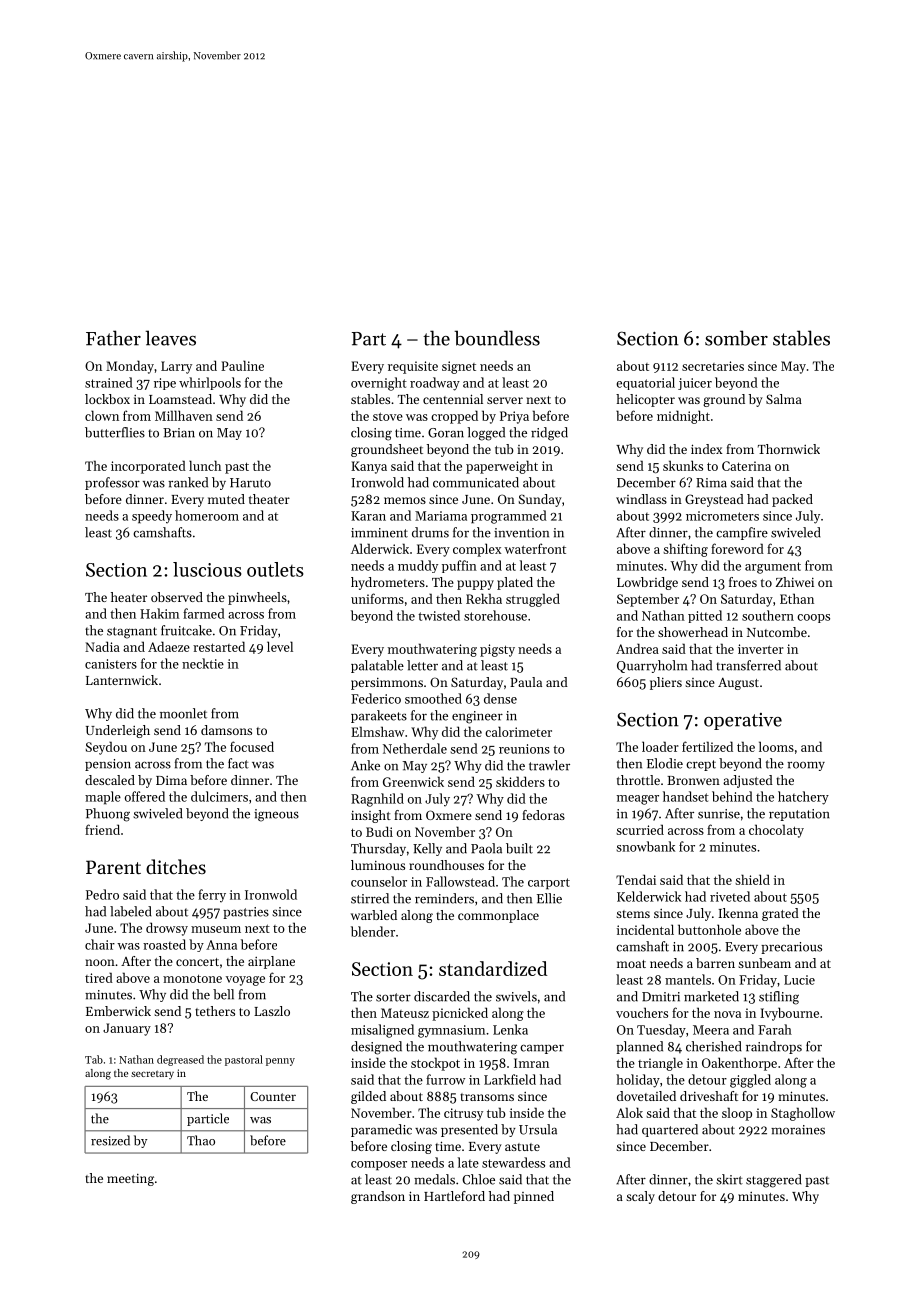  What do you see at coordinates (806, 766) in the page?
I see `roomy` at bounding box center [806, 766].
